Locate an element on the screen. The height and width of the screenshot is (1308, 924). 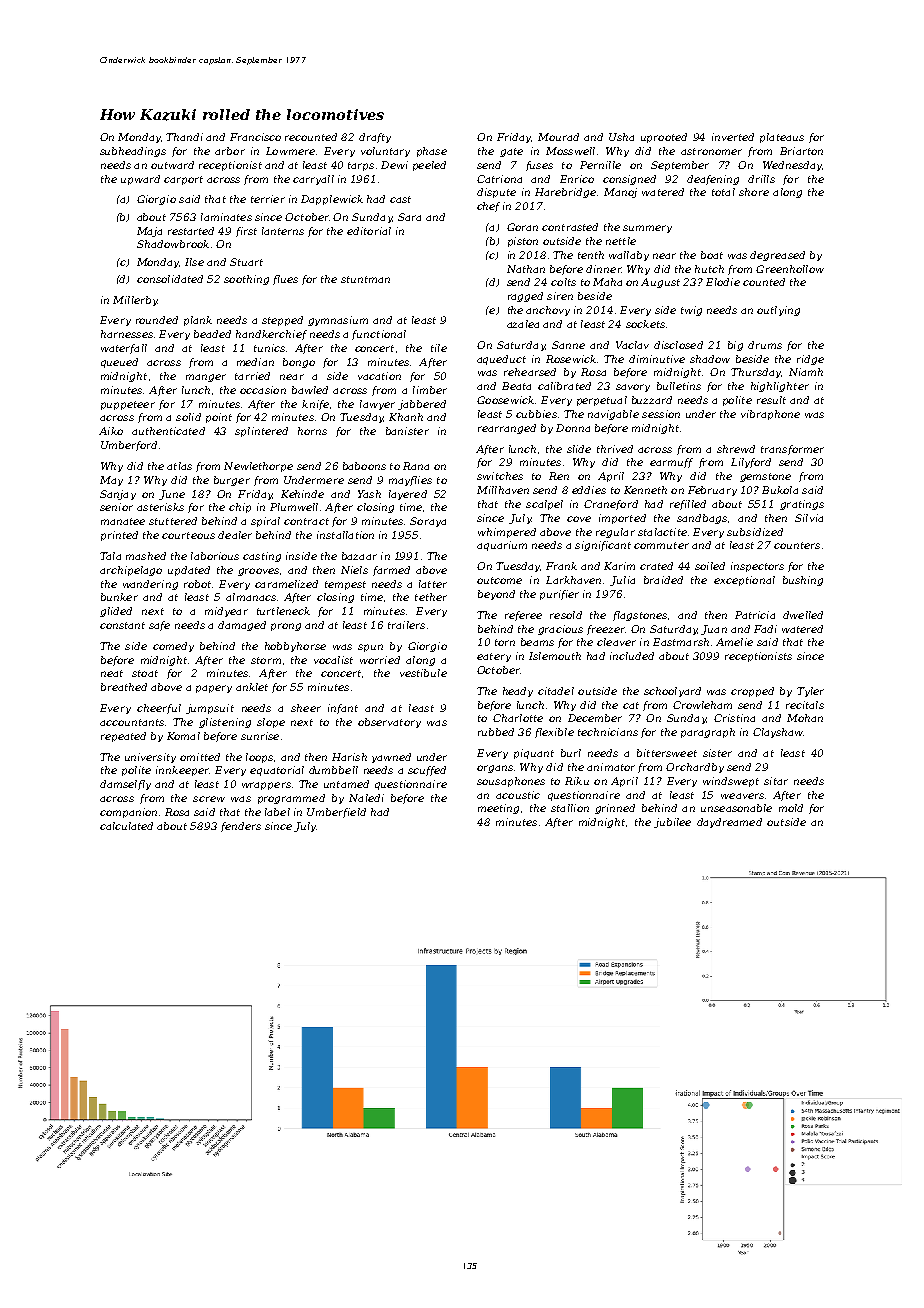
thrived is located at coordinates (615, 449).
